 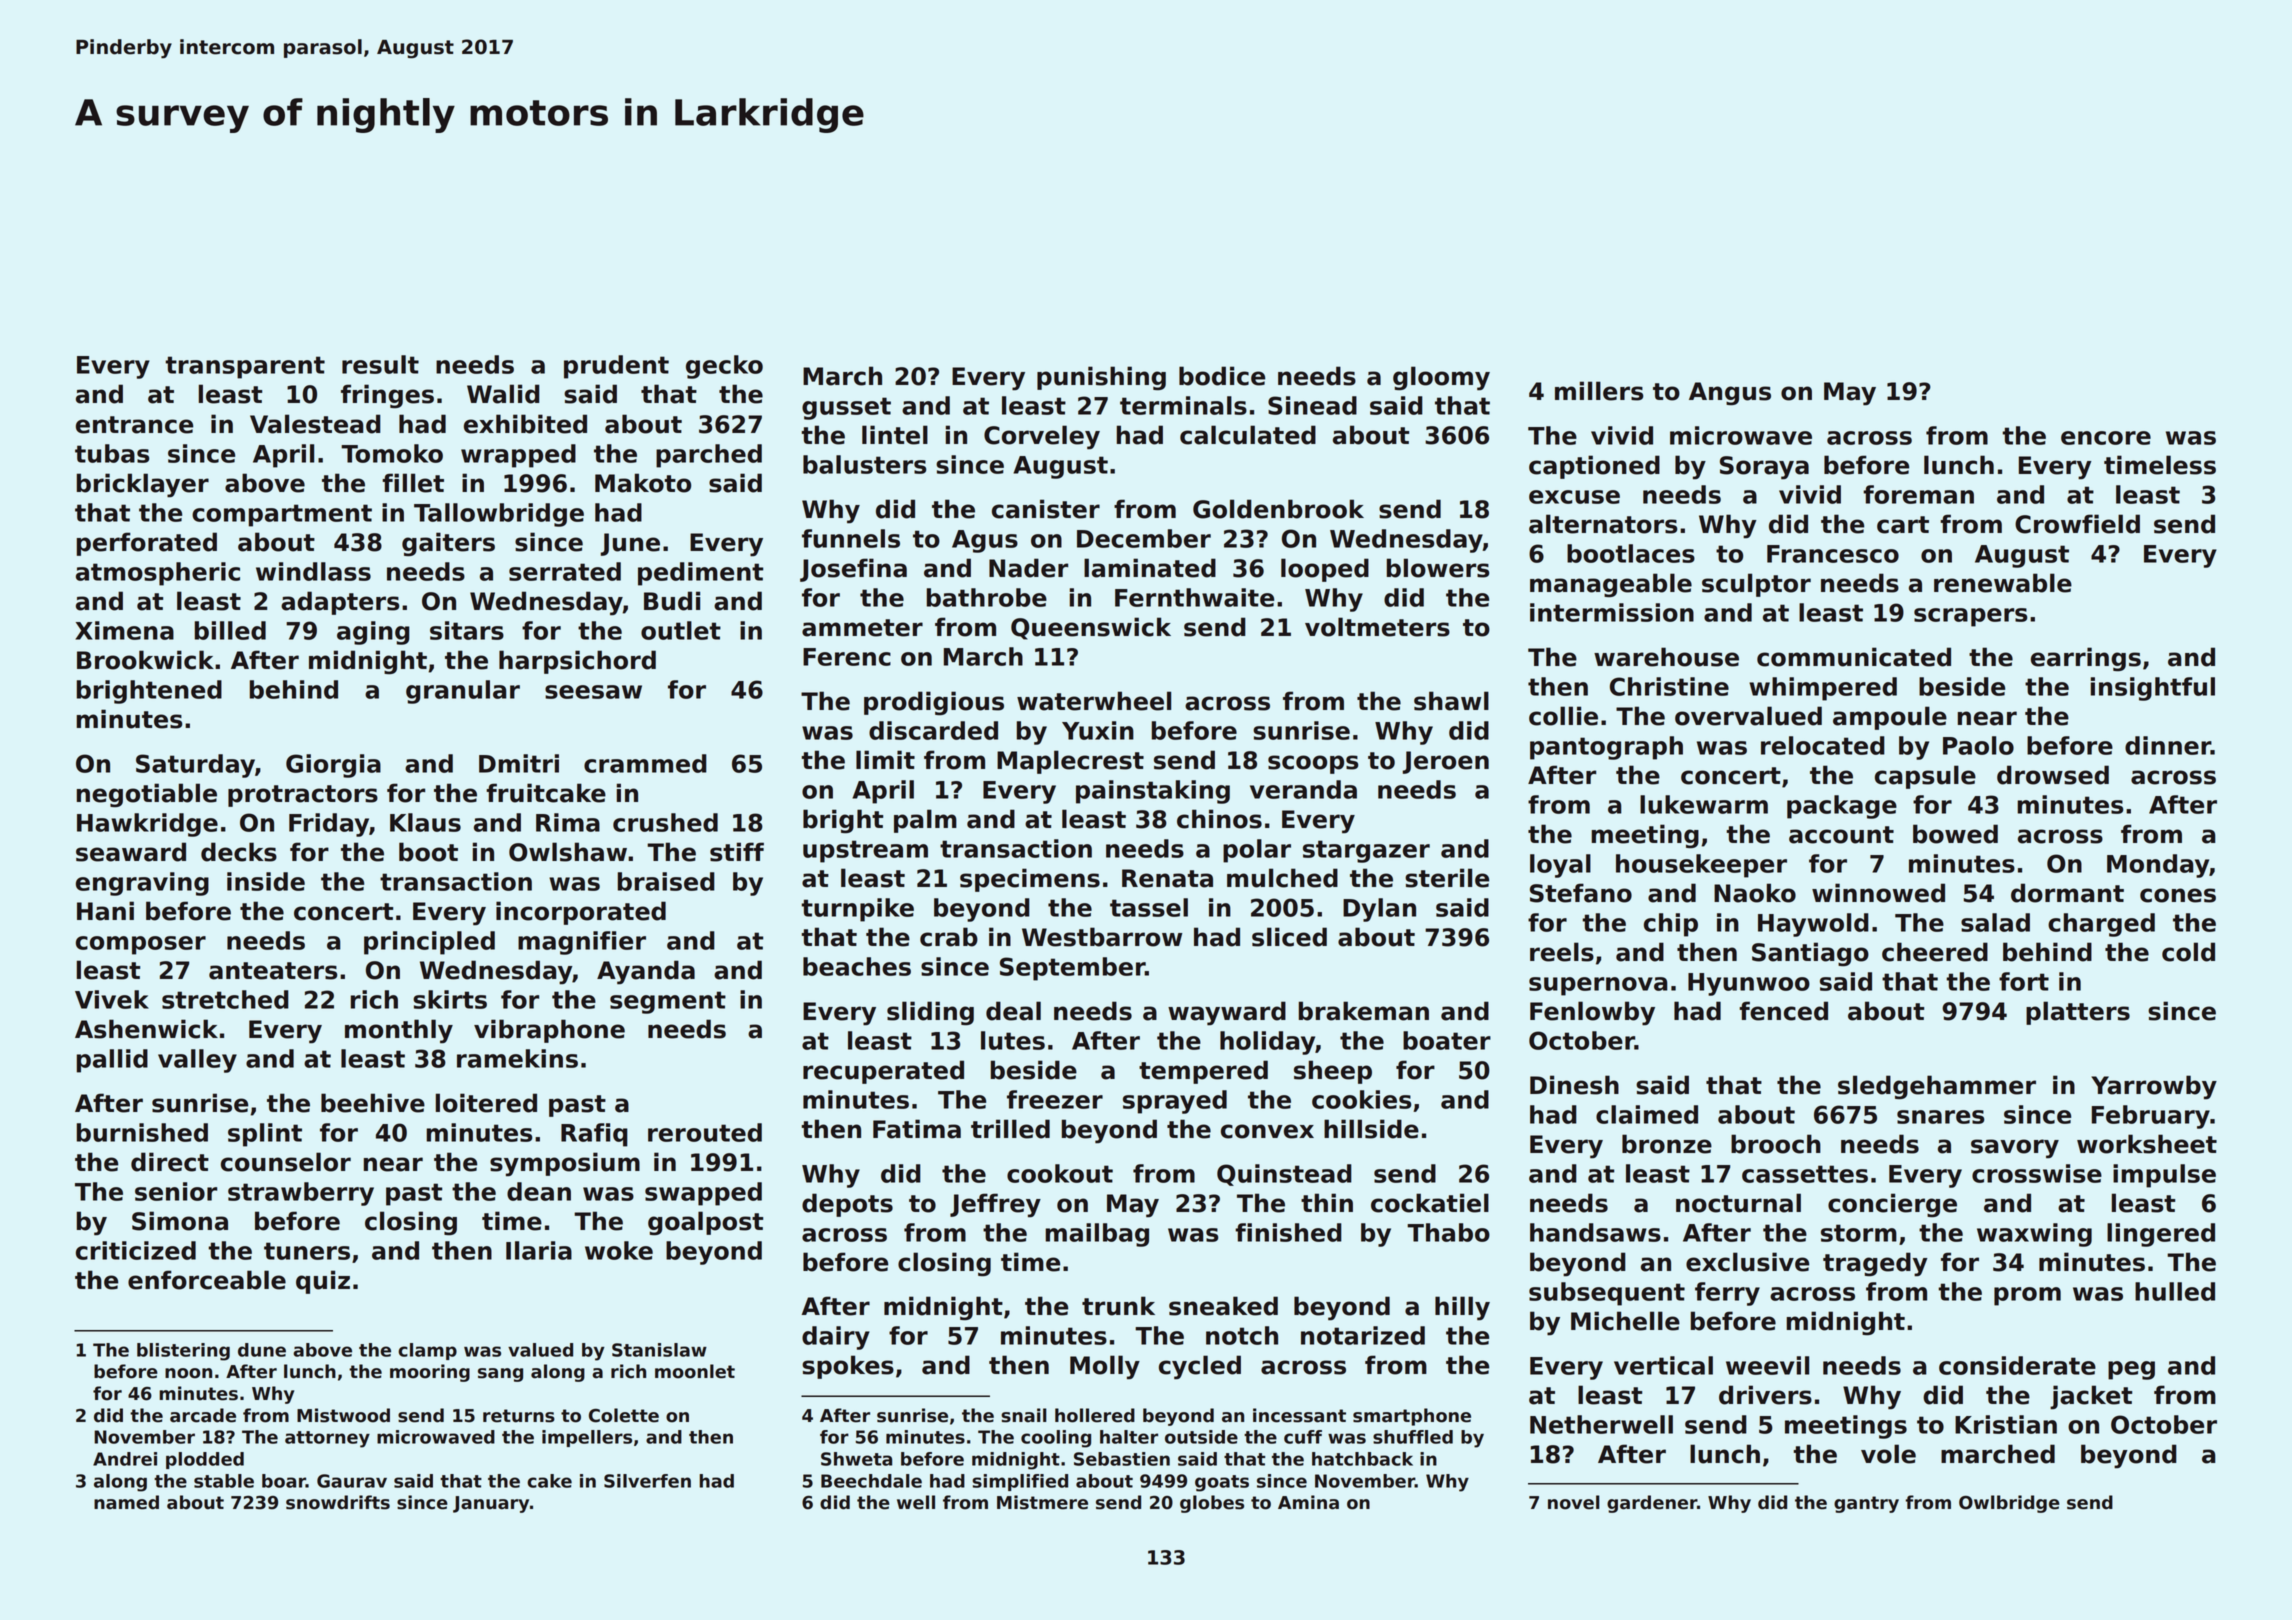 What do you see at coordinates (2131, 1370) in the screenshot?
I see `peg` at bounding box center [2131, 1370].
